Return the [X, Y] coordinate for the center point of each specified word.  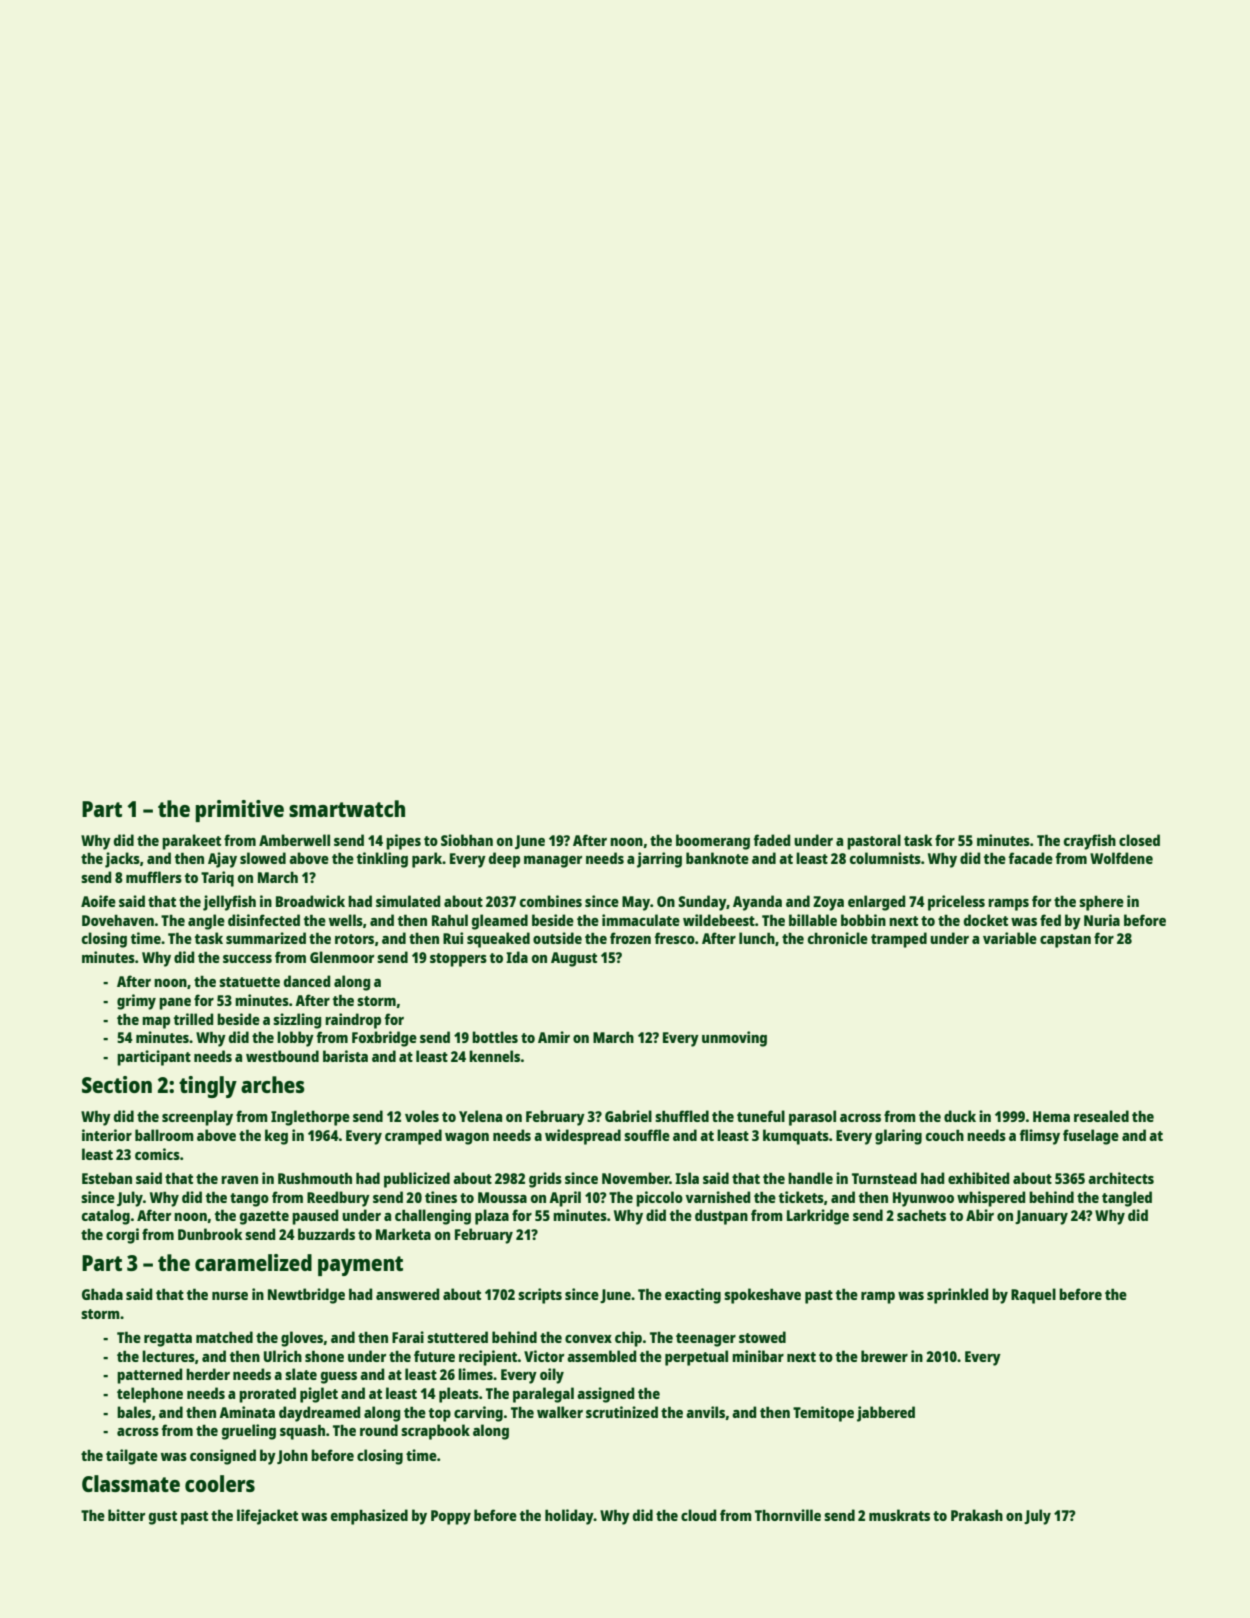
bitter [126, 1515]
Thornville [788, 1515]
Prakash [977, 1515]
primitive [240, 811]
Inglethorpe [310, 1118]
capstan [1065, 941]
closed [1139, 840]
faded [772, 840]
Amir [554, 1037]
